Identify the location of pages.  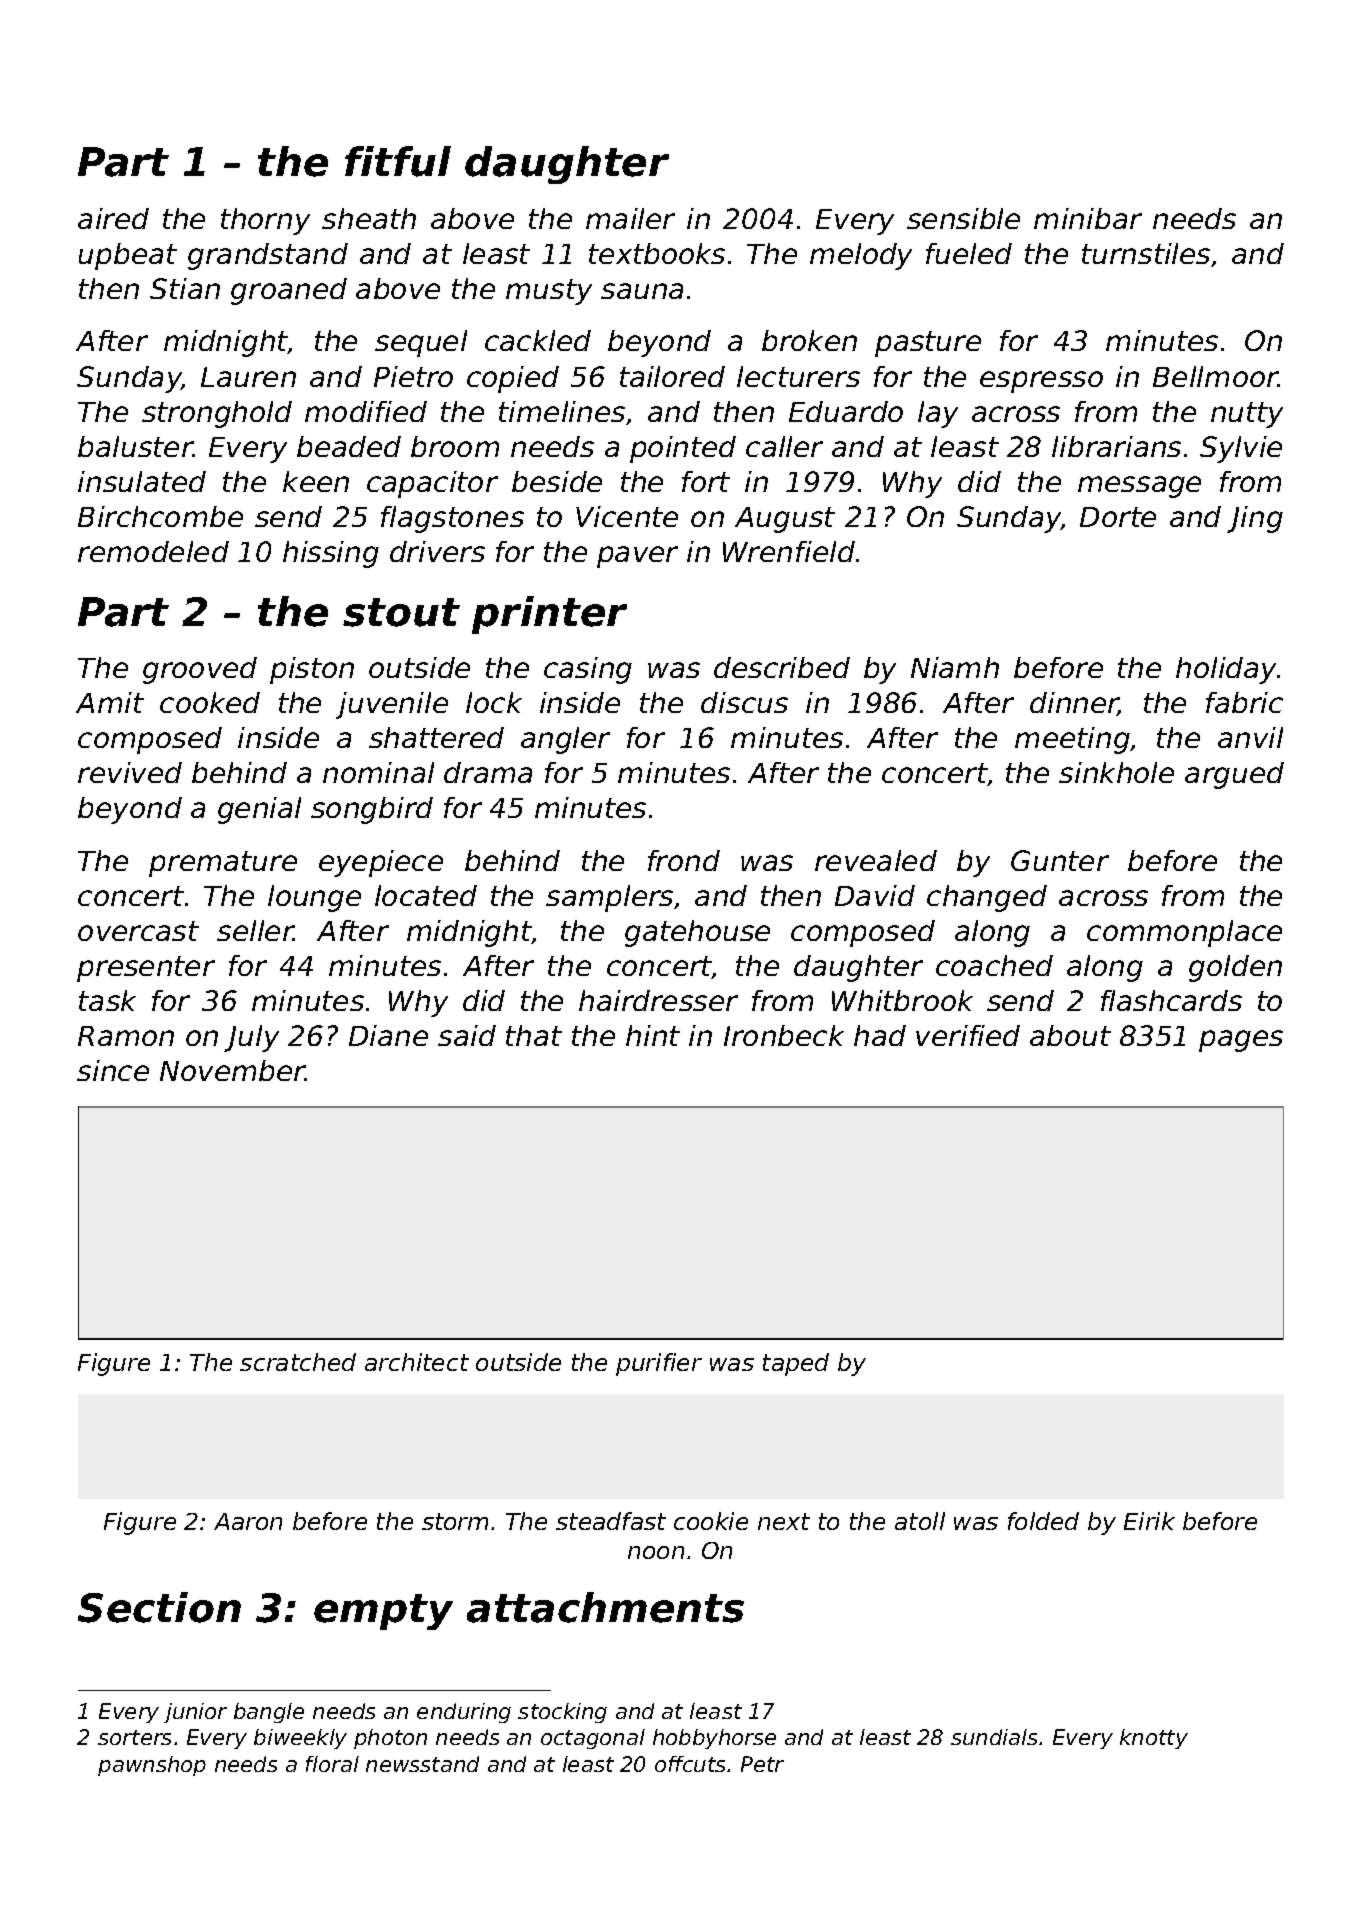
(1241, 1041).
